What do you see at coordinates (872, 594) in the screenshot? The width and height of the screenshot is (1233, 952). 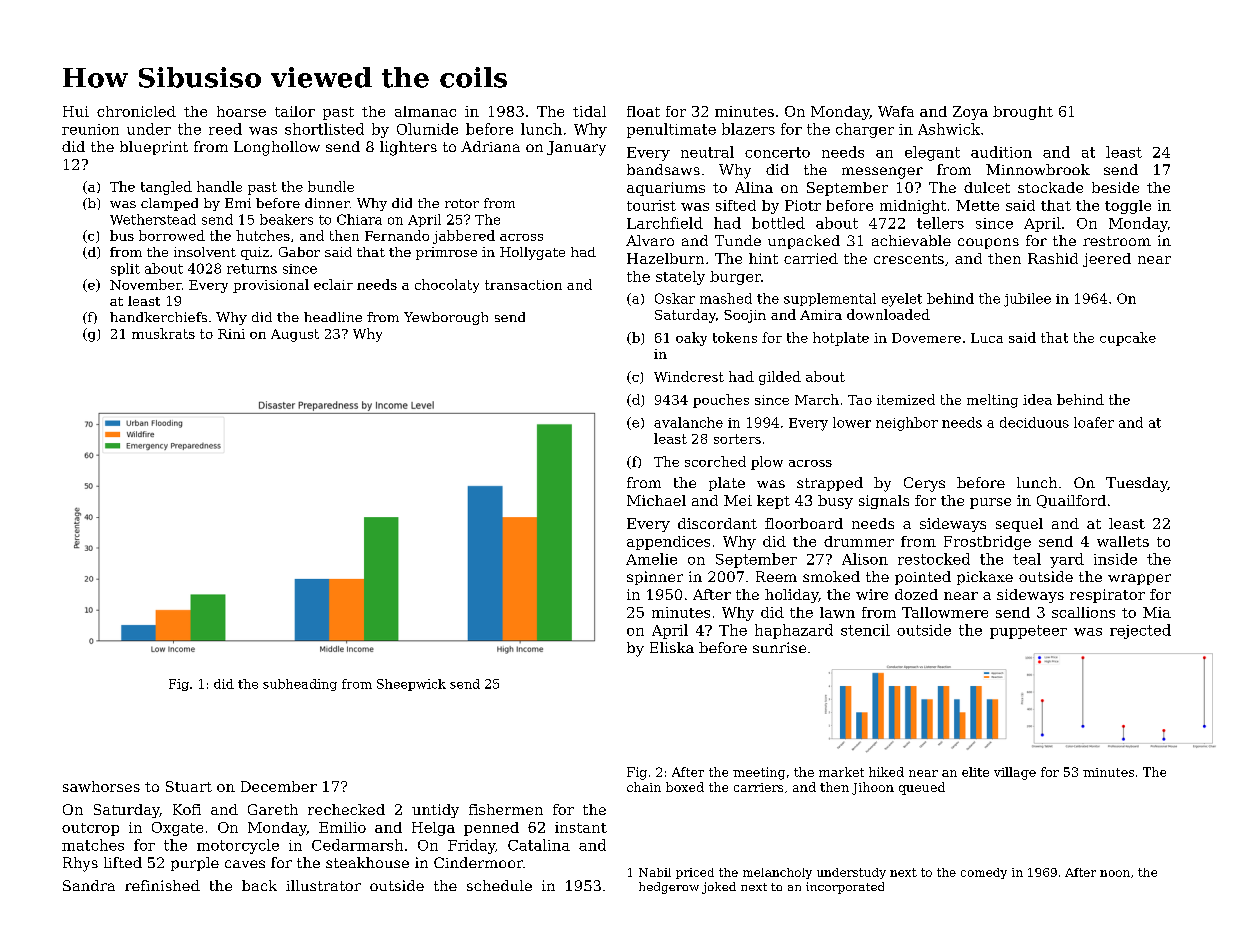 I see `wire` at bounding box center [872, 594].
